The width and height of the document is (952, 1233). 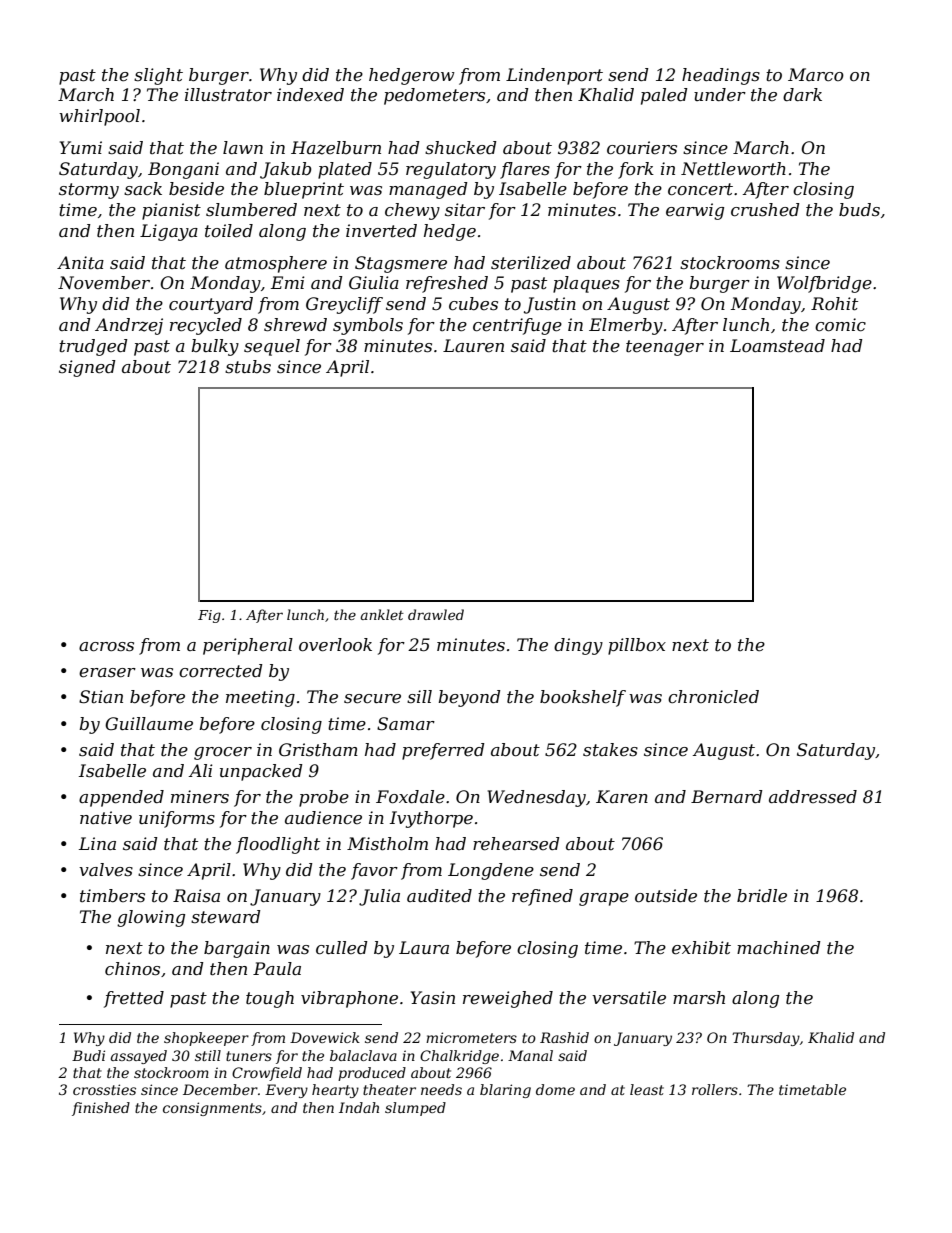 What do you see at coordinates (665, 348) in the document?
I see `teenager` at bounding box center [665, 348].
